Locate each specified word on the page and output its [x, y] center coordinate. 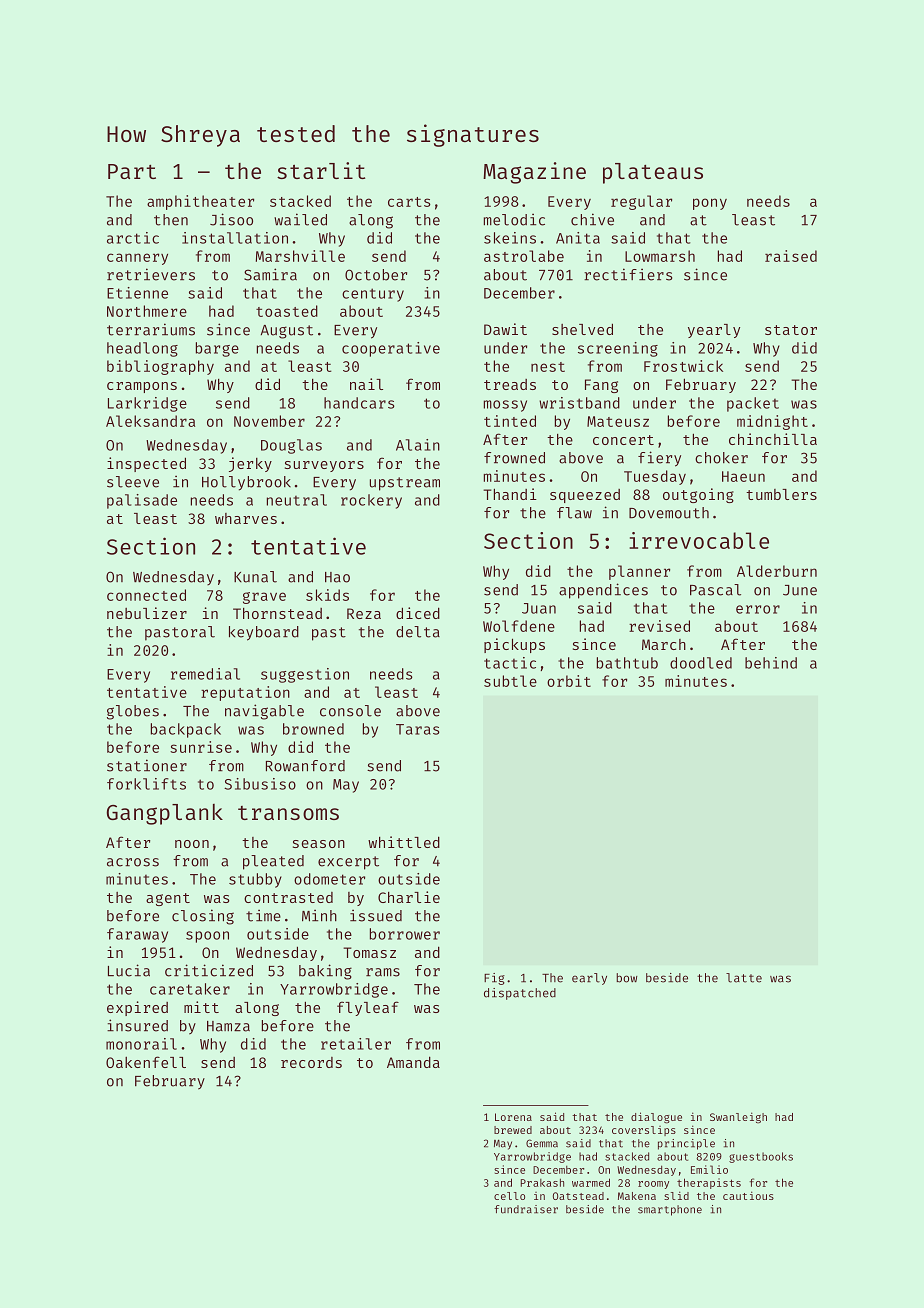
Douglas [291, 446]
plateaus [653, 173]
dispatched [520, 994]
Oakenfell [146, 1062]
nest [548, 367]
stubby [255, 880]
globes [133, 712]
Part [132, 171]
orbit [569, 681]
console [350, 711]
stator [791, 330]
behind [771, 663]
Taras [418, 729]
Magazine [534, 173]
